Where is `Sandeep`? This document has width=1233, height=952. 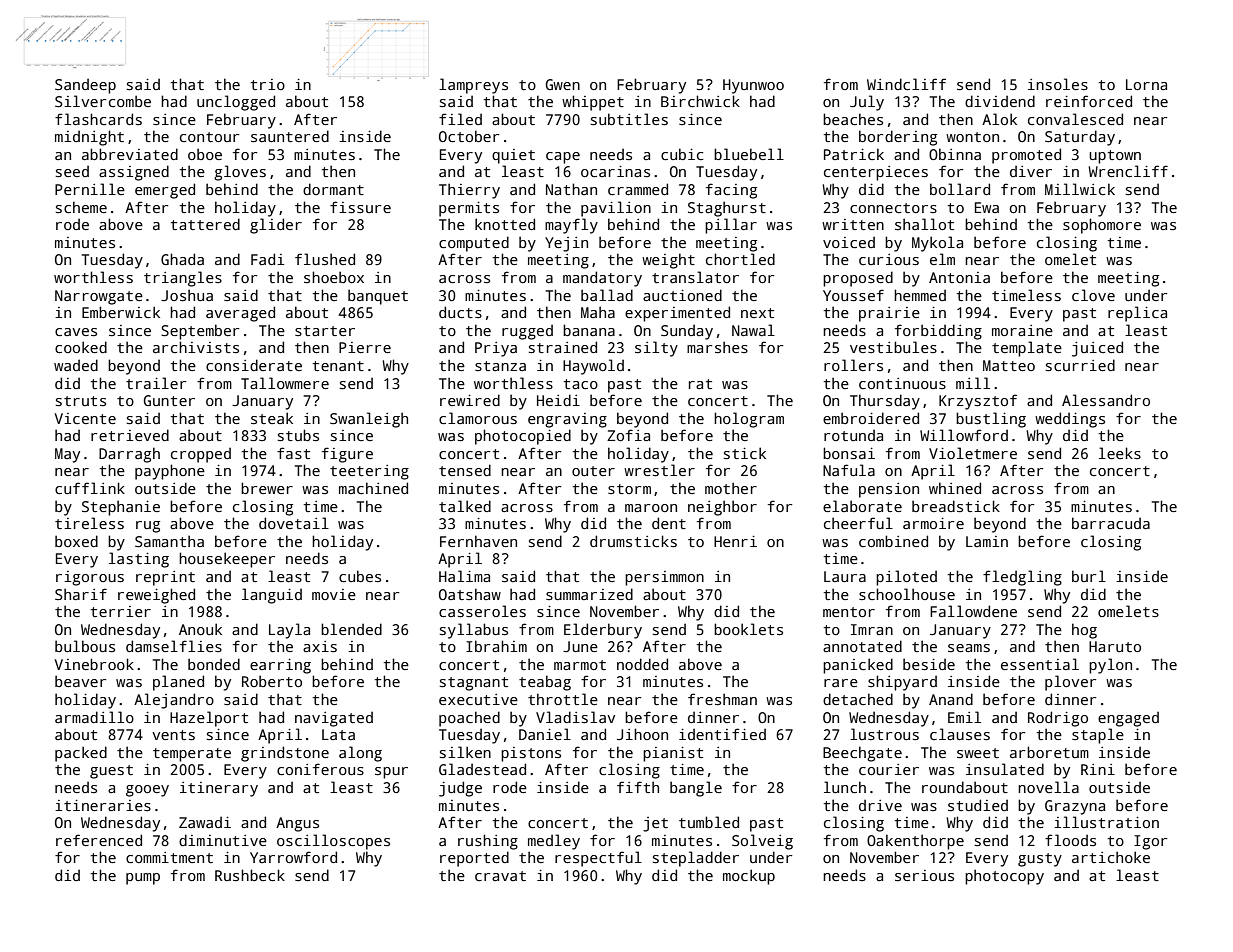 Sandeep is located at coordinates (85, 86).
